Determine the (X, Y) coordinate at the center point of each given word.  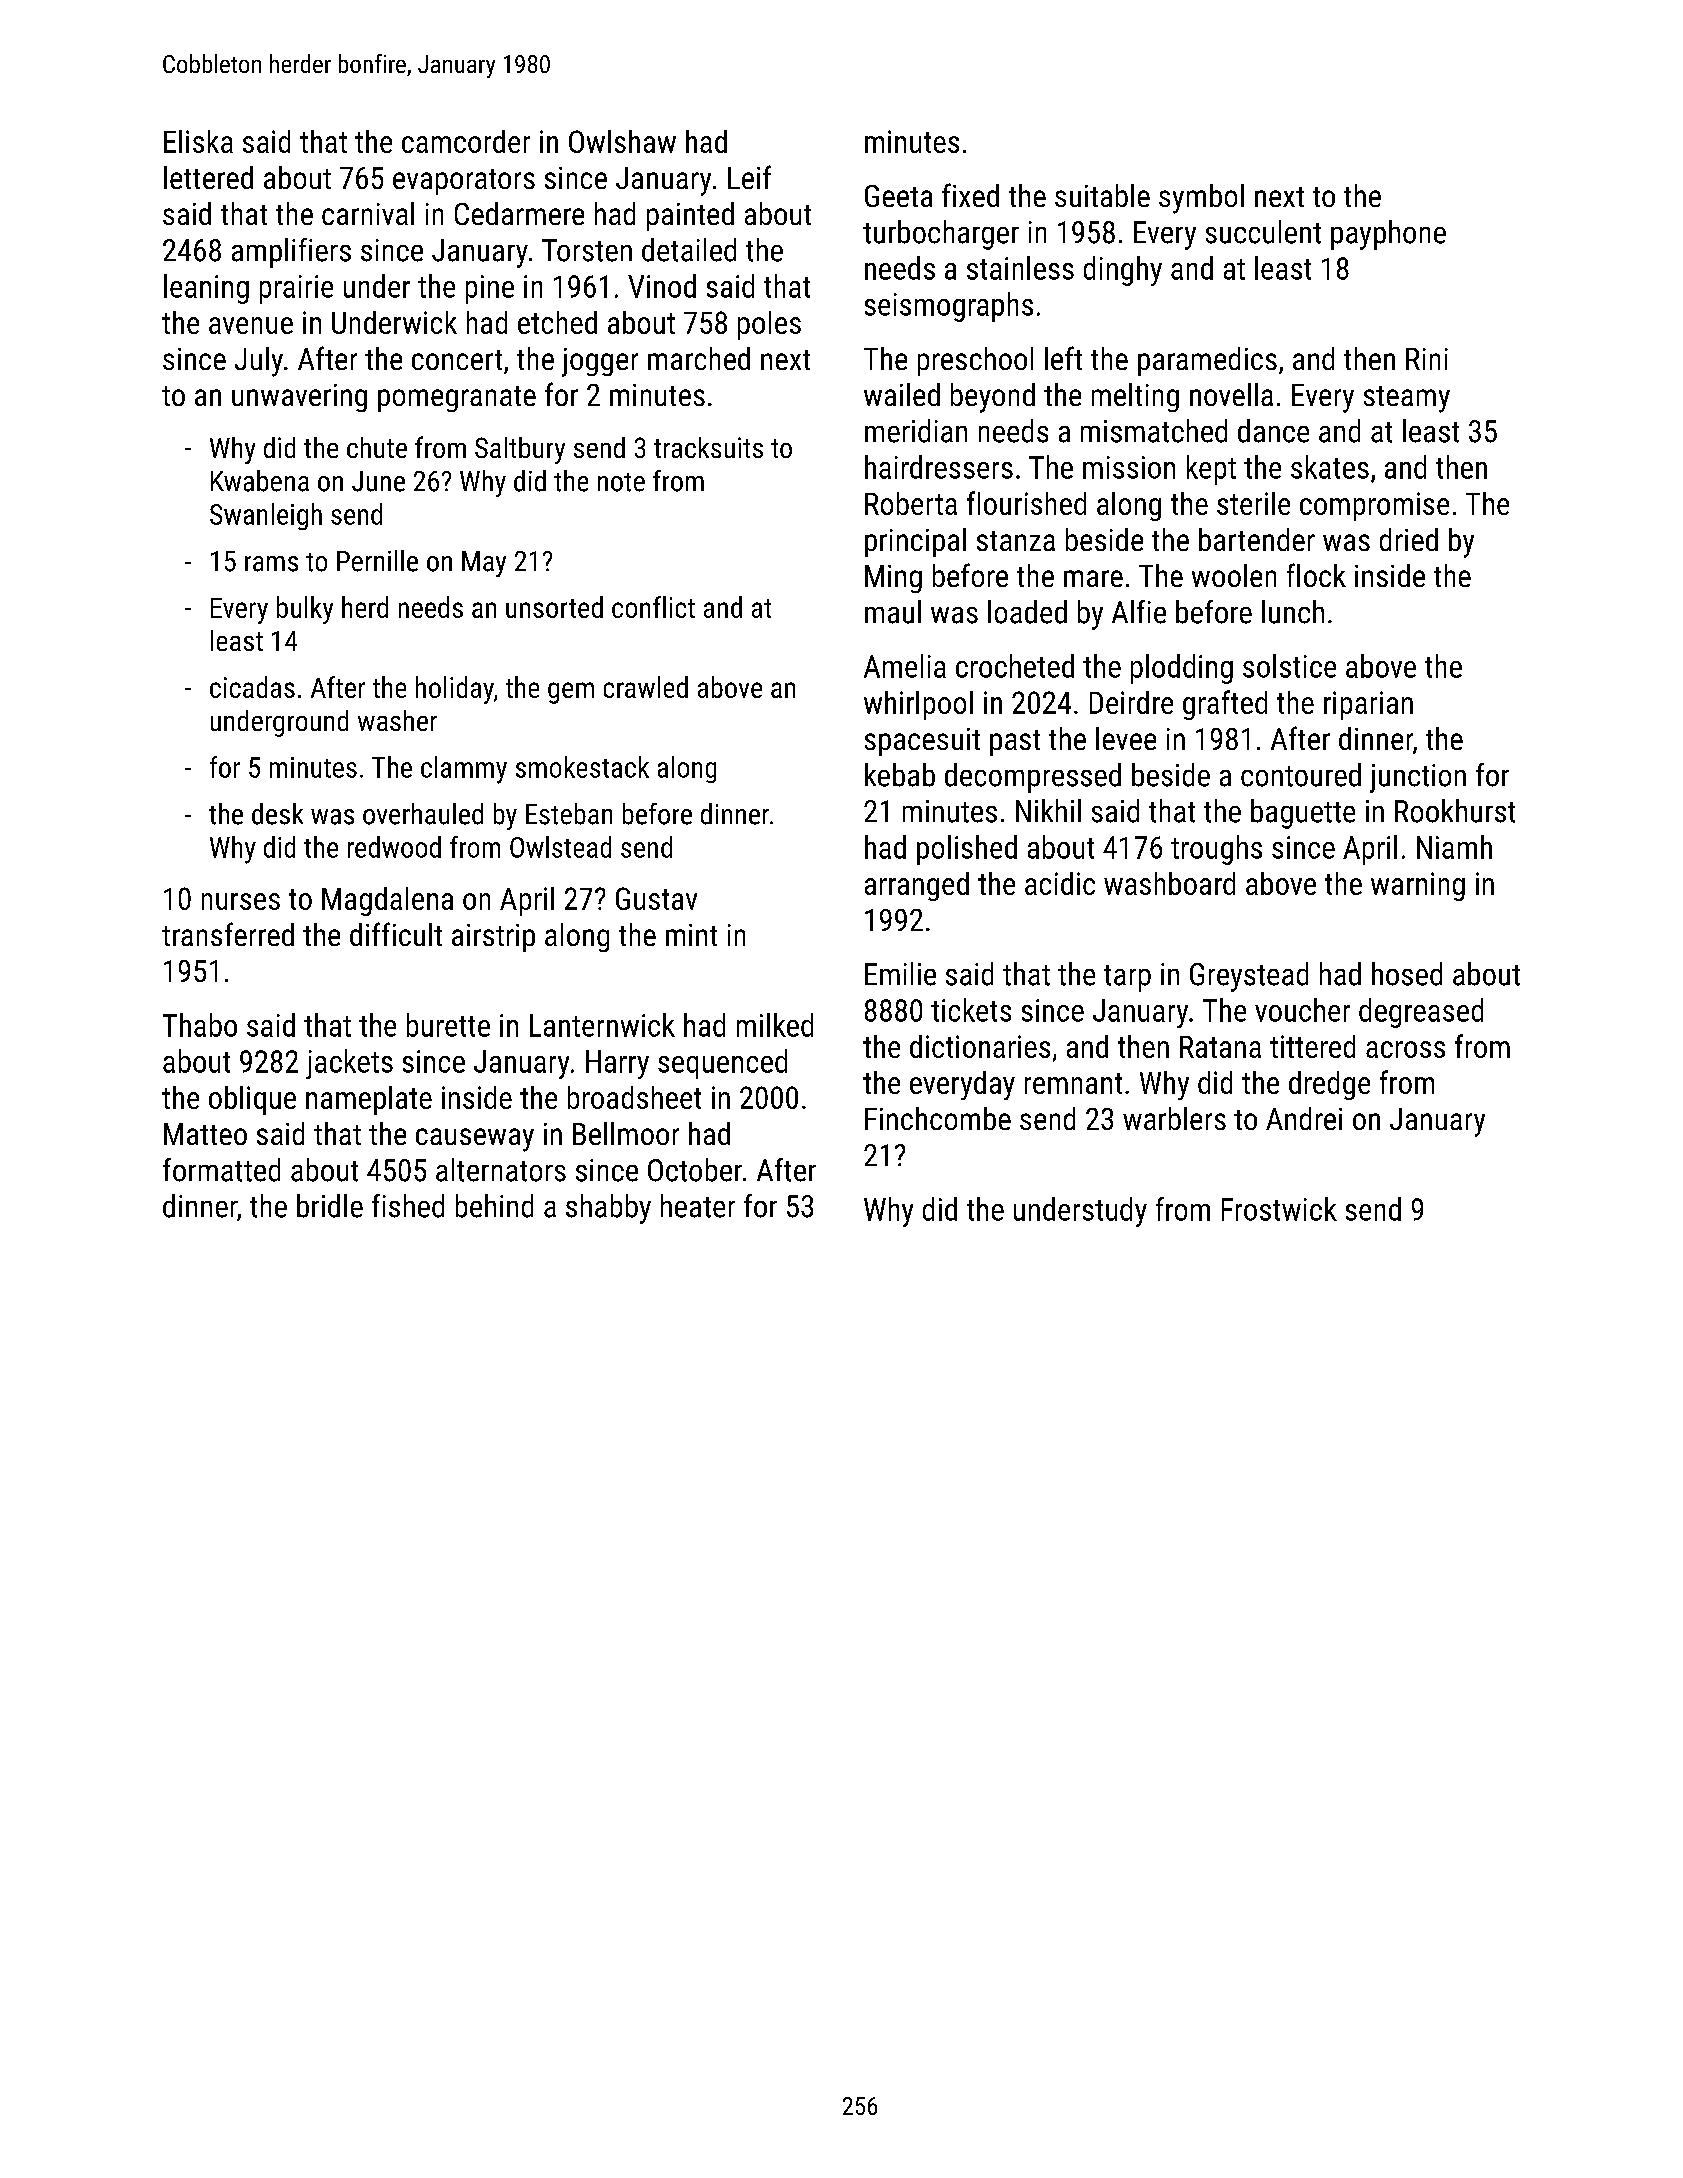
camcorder (466, 141)
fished (408, 1206)
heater (698, 1206)
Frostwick (1279, 1209)
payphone (1388, 235)
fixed (970, 195)
